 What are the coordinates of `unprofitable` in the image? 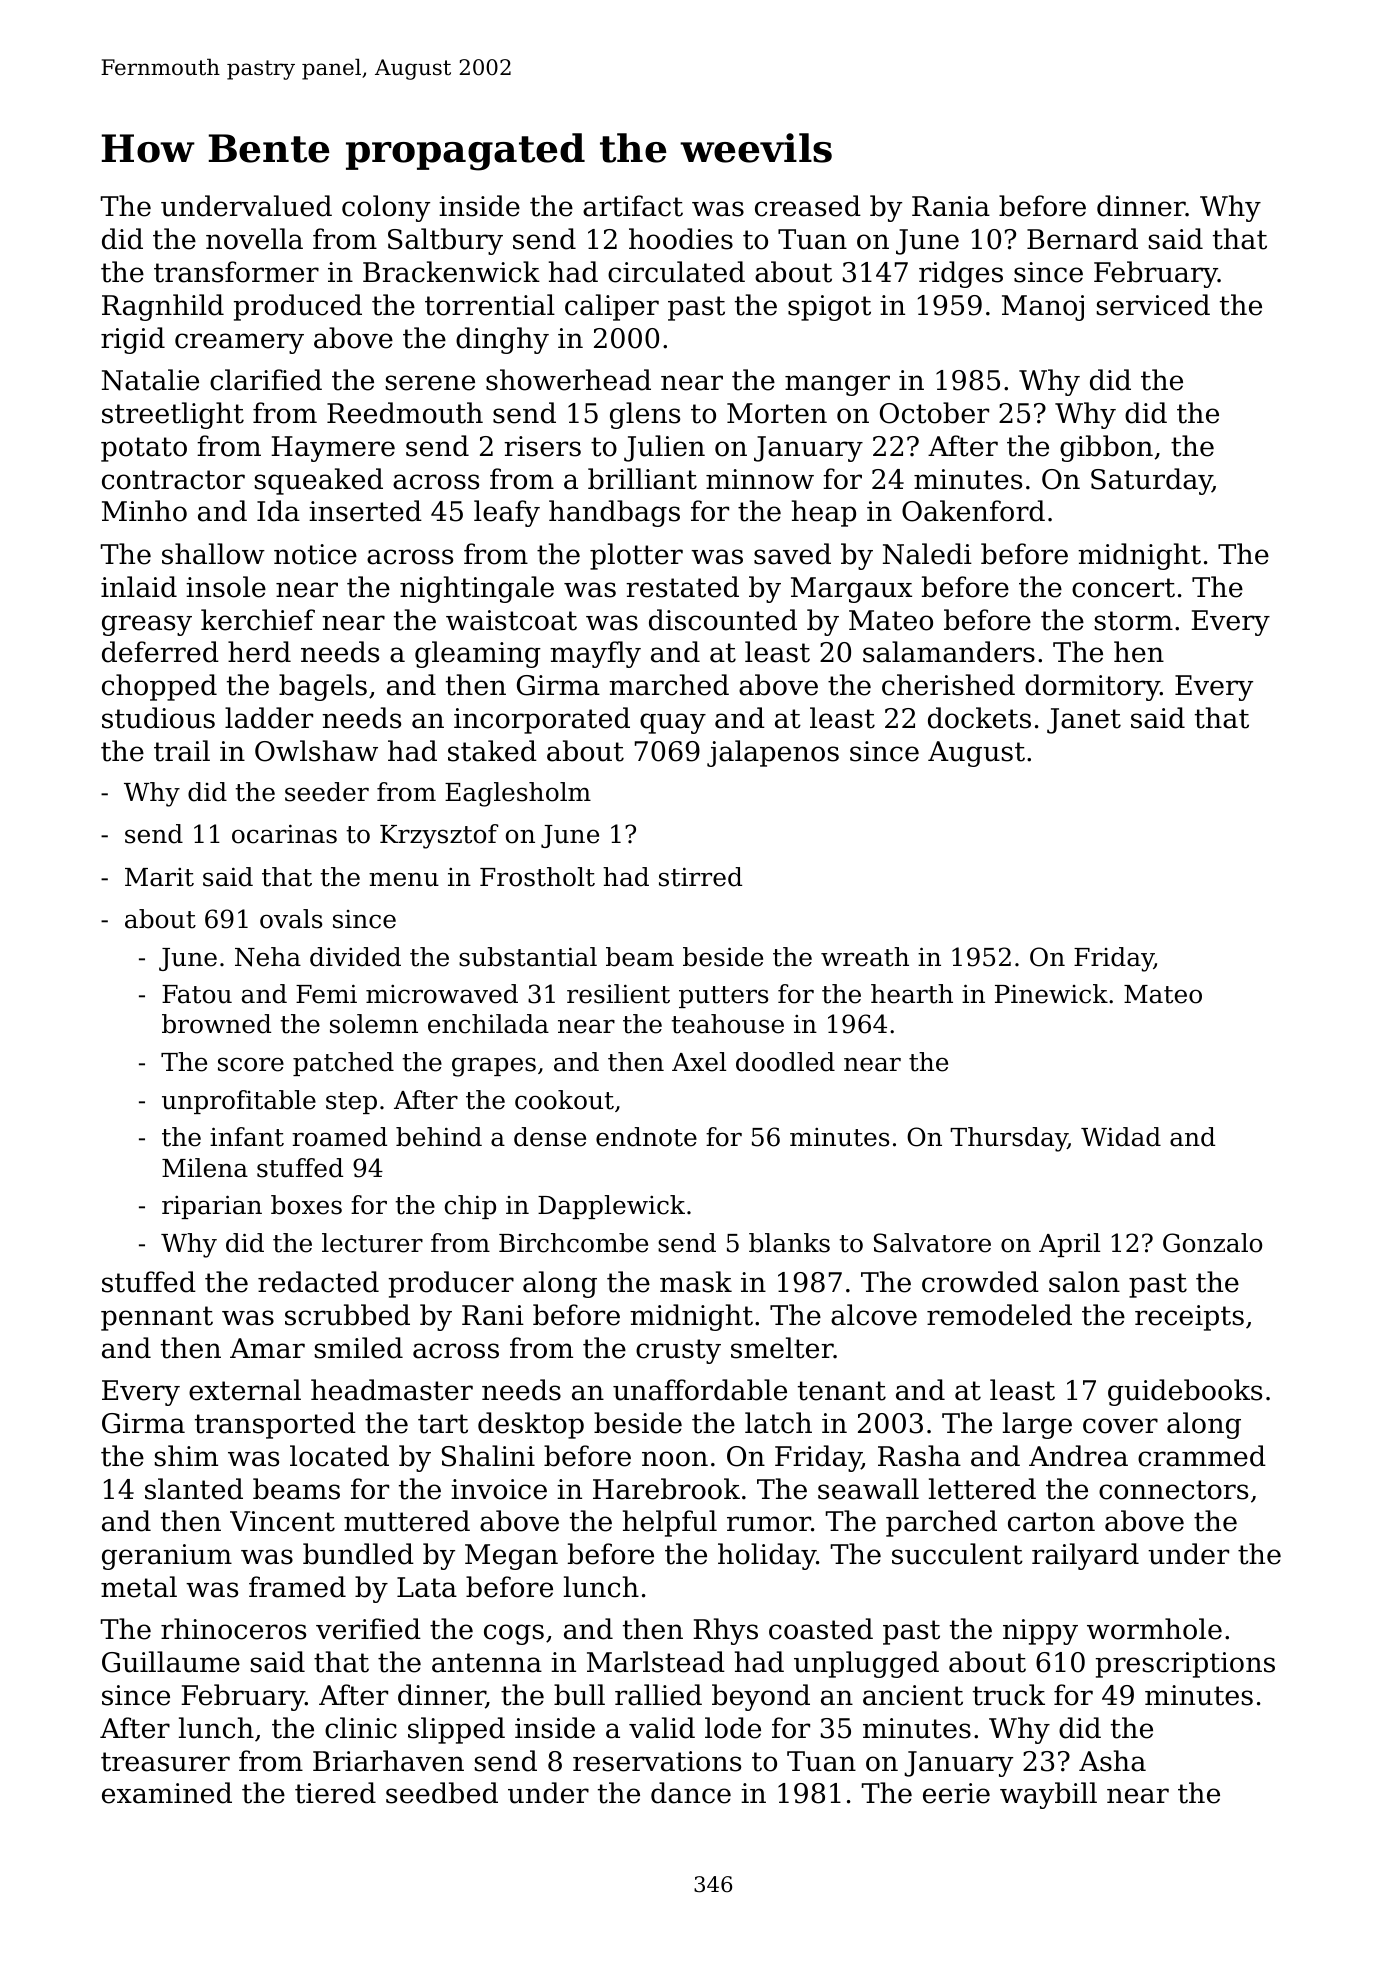 It's located at (239, 1102).
